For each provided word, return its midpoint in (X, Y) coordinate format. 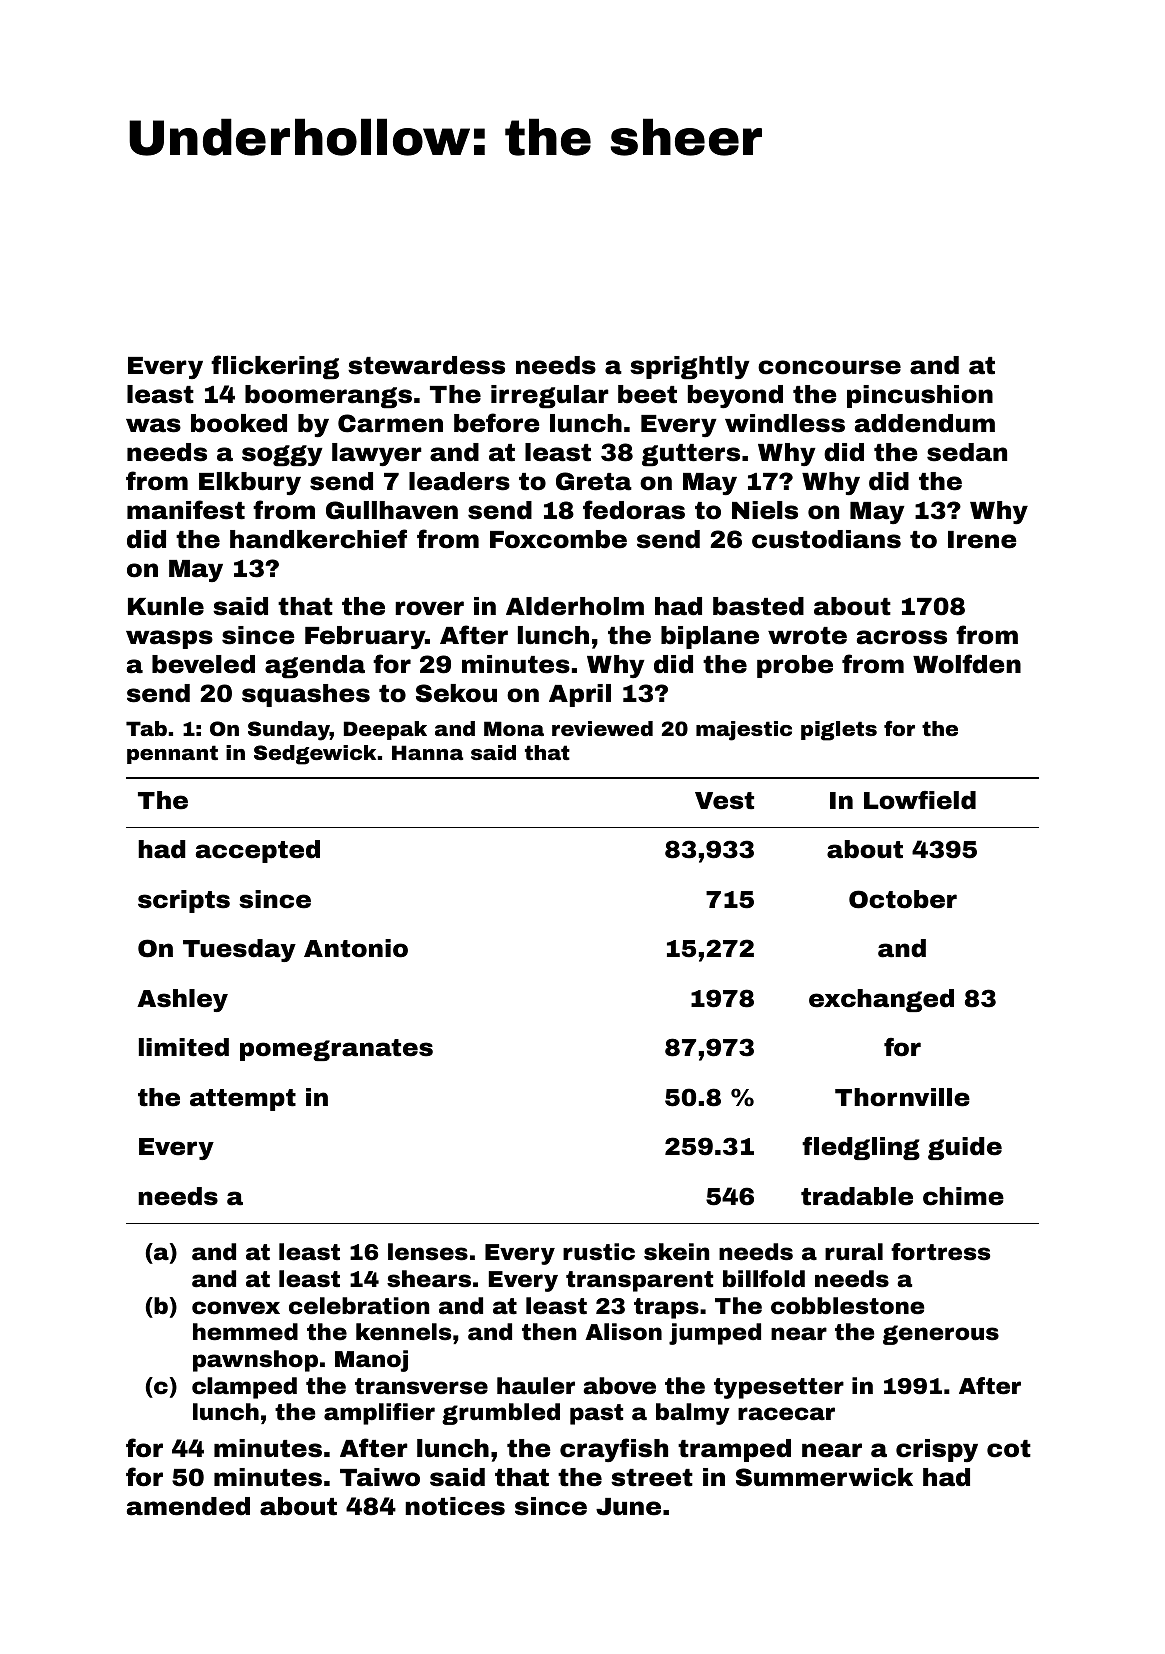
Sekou (456, 693)
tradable (857, 1196)
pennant (172, 754)
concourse (829, 367)
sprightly (690, 368)
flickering (275, 367)
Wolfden (967, 664)
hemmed (245, 1332)
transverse (421, 1386)
